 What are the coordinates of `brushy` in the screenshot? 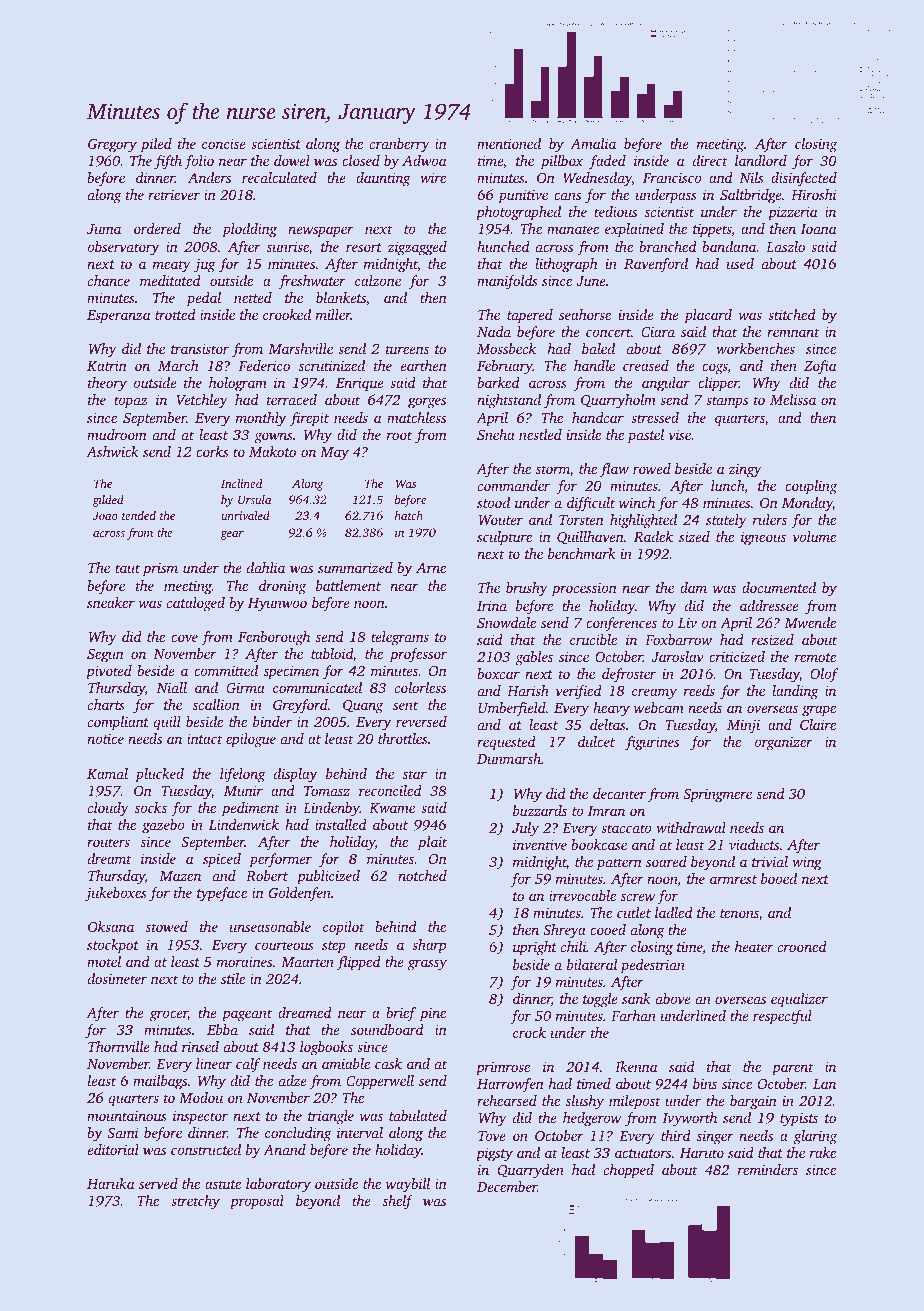 It's located at (527, 589).
